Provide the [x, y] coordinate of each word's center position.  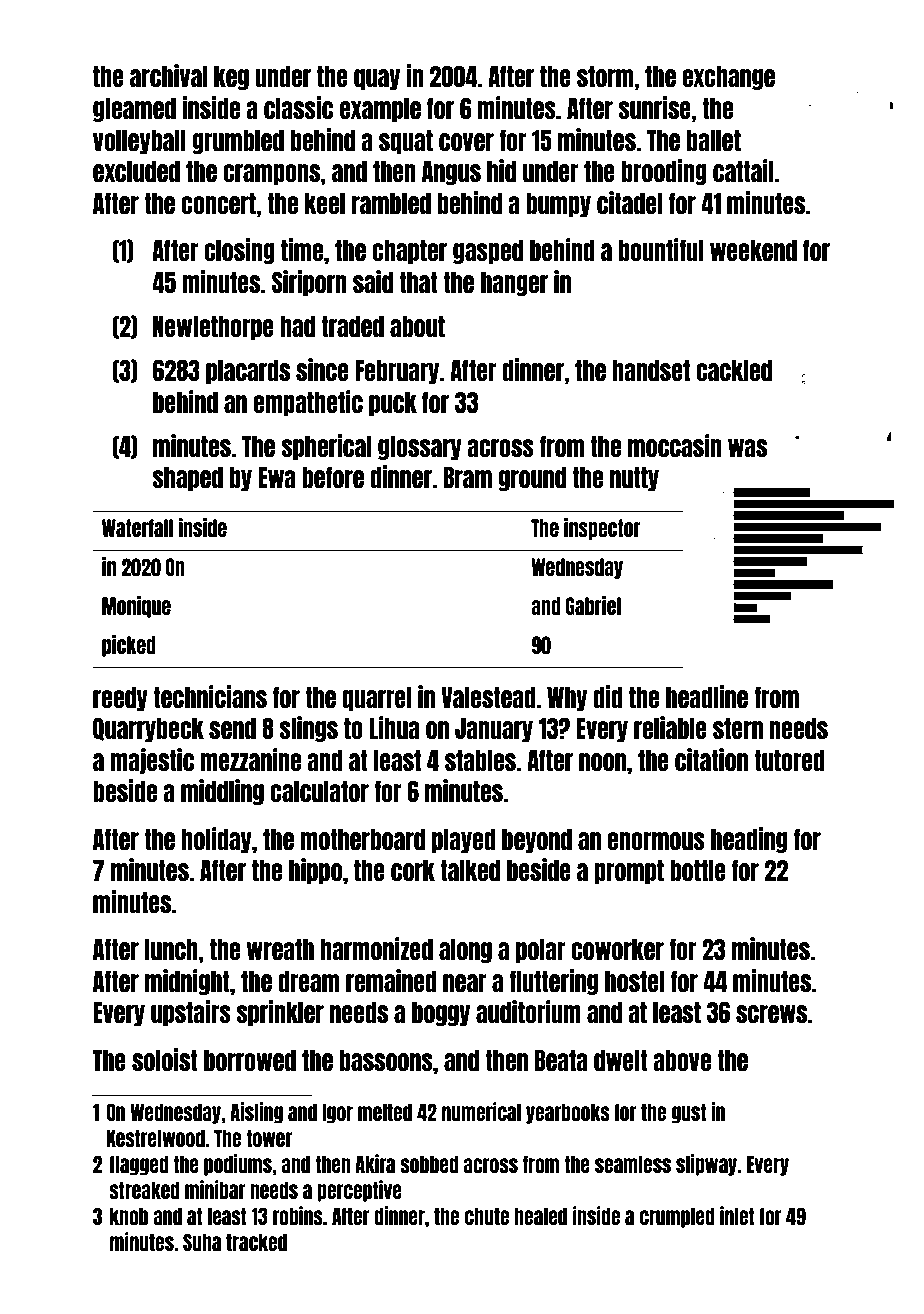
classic [298, 107]
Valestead [488, 697]
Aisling [256, 1113]
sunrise [654, 107]
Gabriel [593, 605]
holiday [217, 840]
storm [605, 76]
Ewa [277, 477]
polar [540, 951]
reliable [670, 727]
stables [480, 760]
